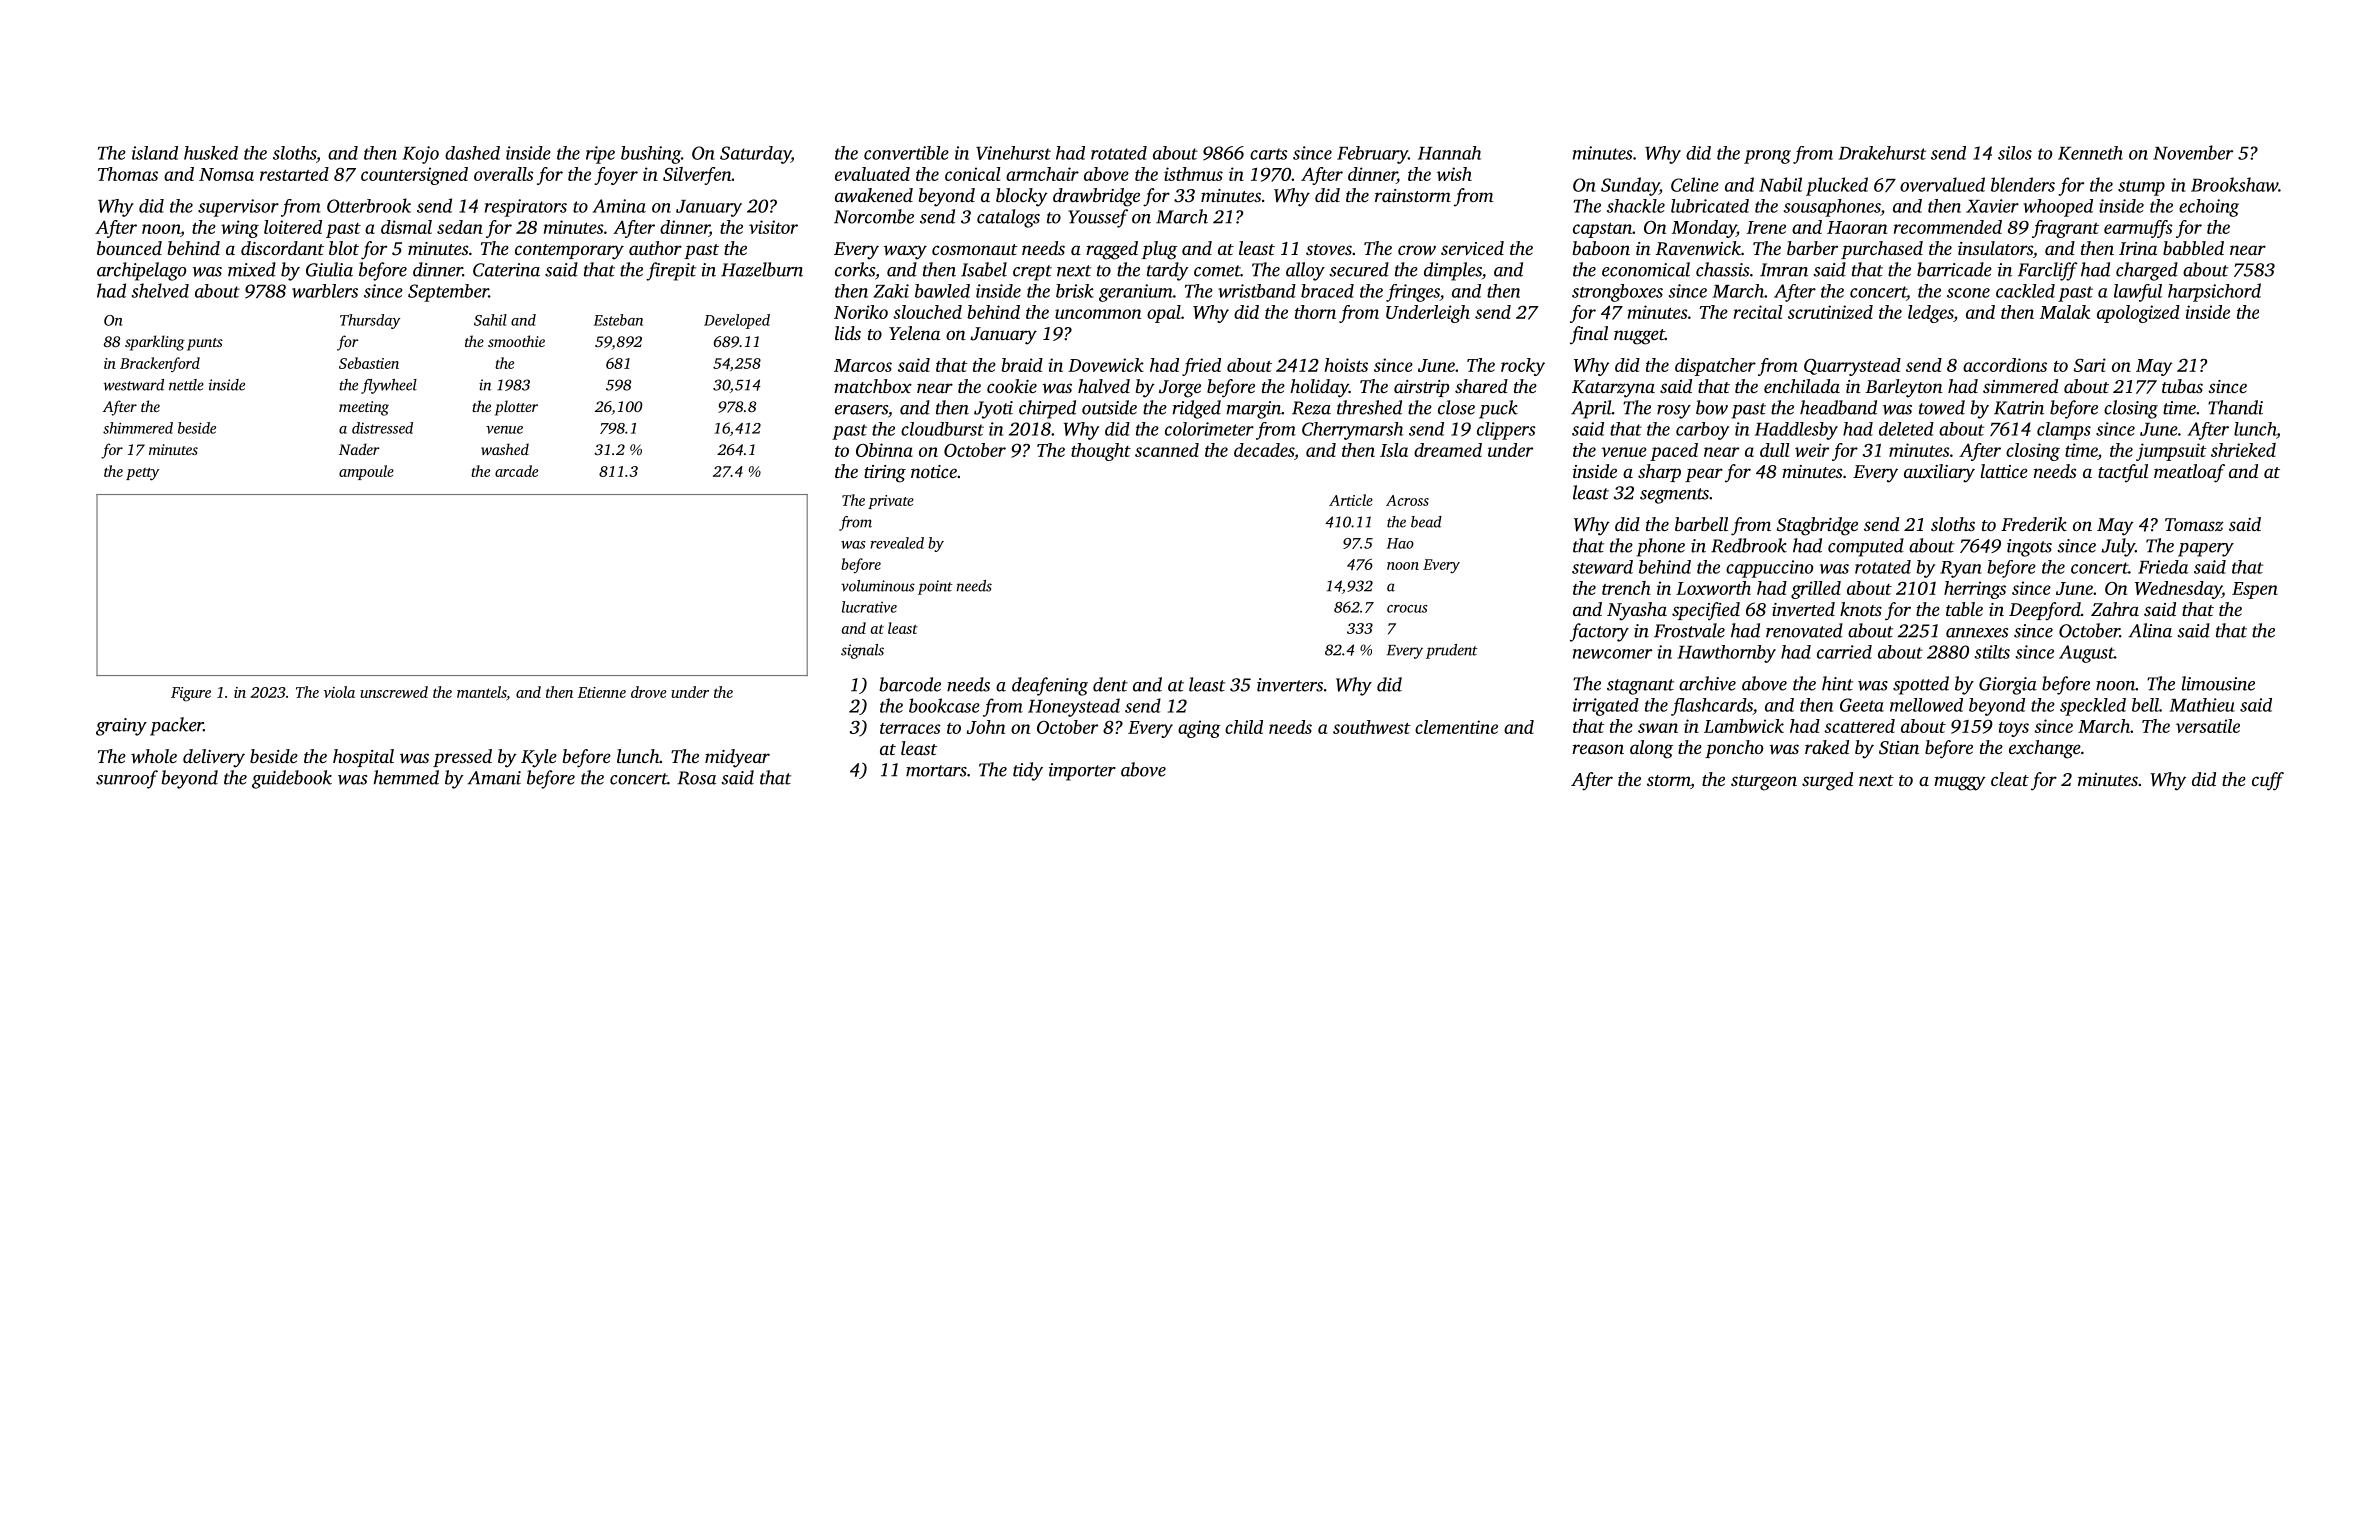 This screenshot has width=2380, height=1540. Describe the element at coordinates (2090, 365) in the screenshot. I see `Sari` at that location.
